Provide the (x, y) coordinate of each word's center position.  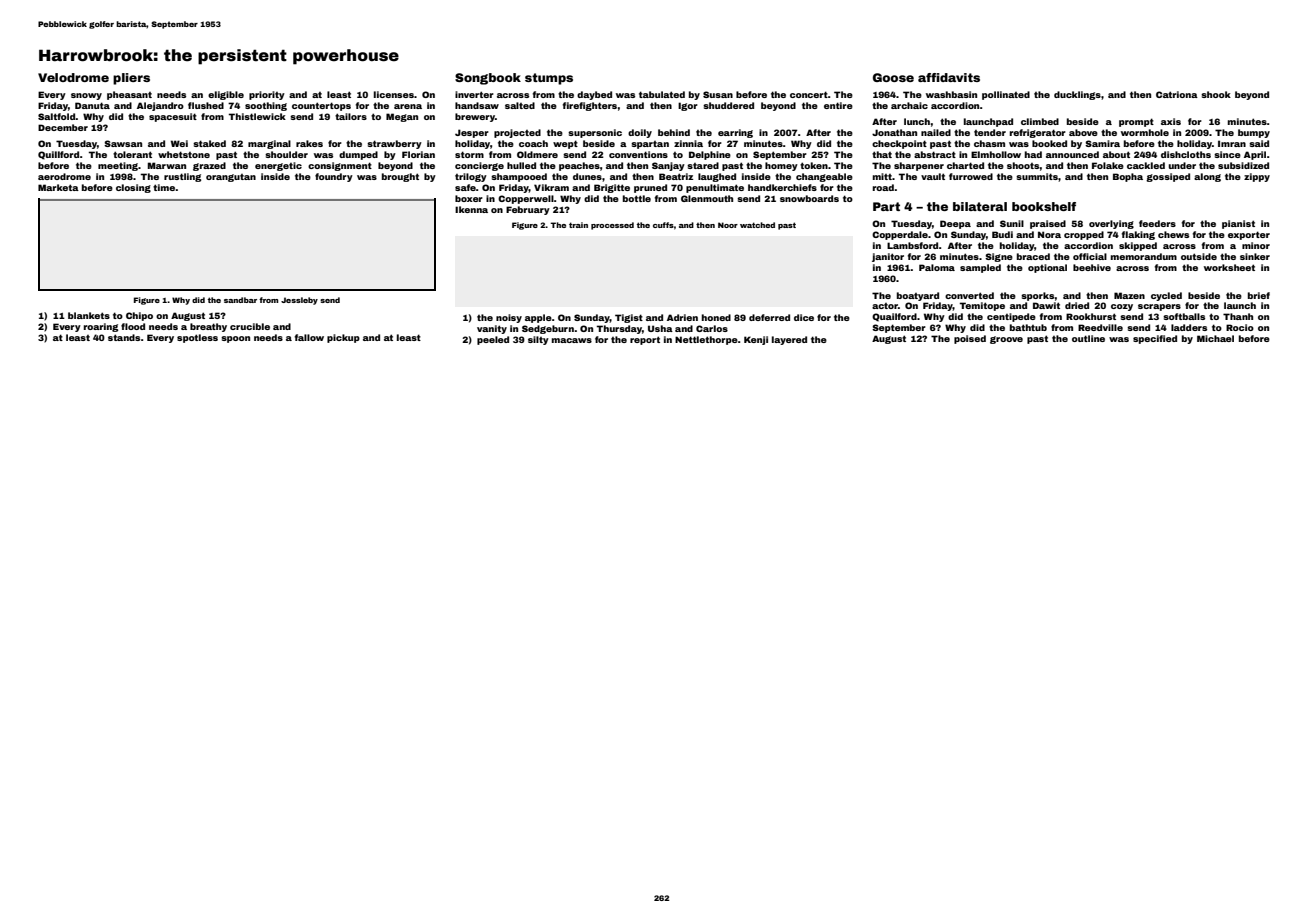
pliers (131, 79)
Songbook (488, 79)
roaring (101, 327)
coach (533, 143)
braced (1033, 256)
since (1227, 154)
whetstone (184, 154)
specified (1155, 339)
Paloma (937, 267)
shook (1216, 94)
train (578, 225)
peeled (493, 340)
